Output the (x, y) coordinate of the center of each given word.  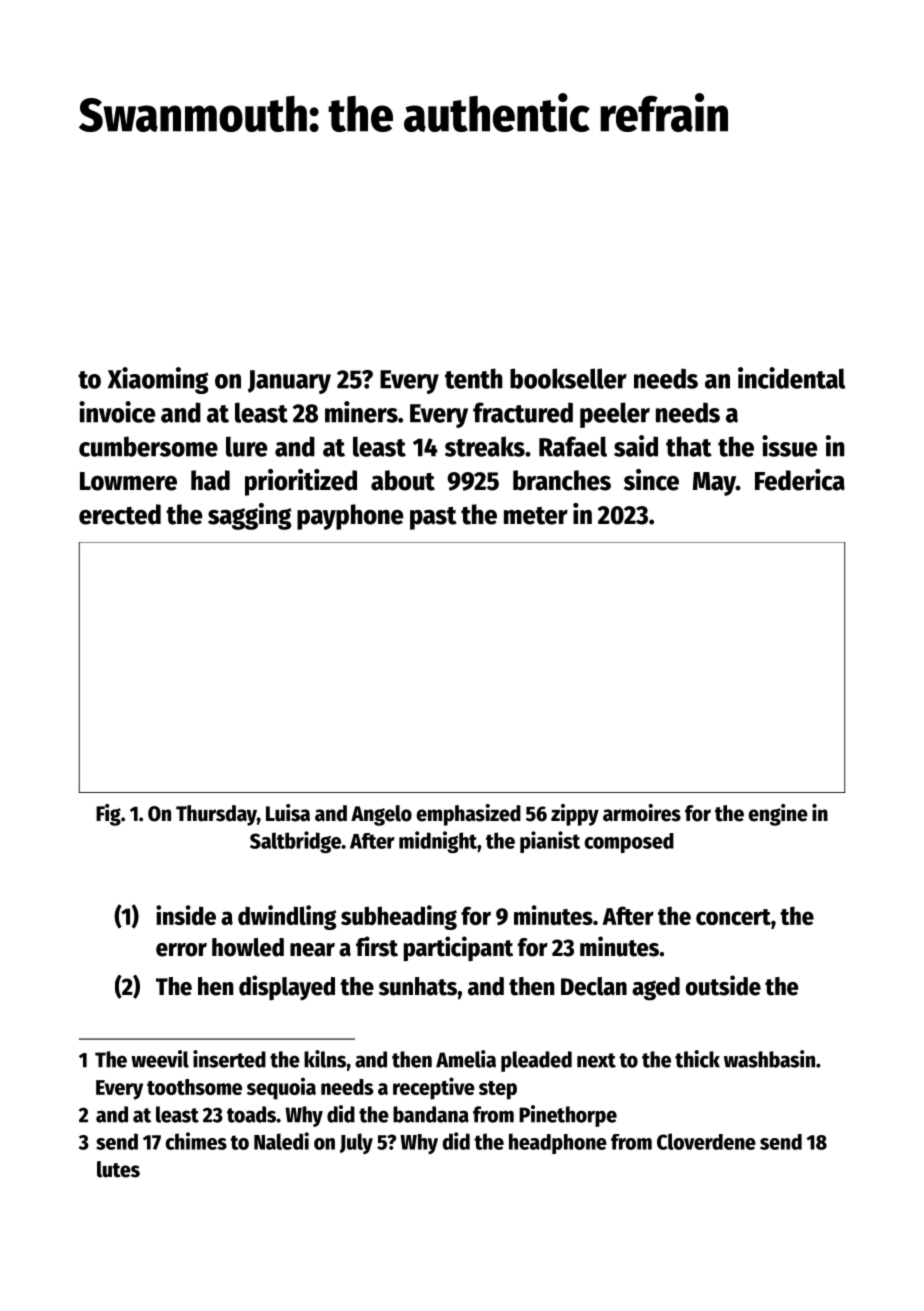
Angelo (381, 815)
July (356, 1143)
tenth (474, 378)
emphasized (468, 815)
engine (778, 815)
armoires (642, 813)
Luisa (288, 813)
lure (247, 446)
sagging (249, 516)
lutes (118, 1169)
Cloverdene (706, 1141)
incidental (791, 378)
